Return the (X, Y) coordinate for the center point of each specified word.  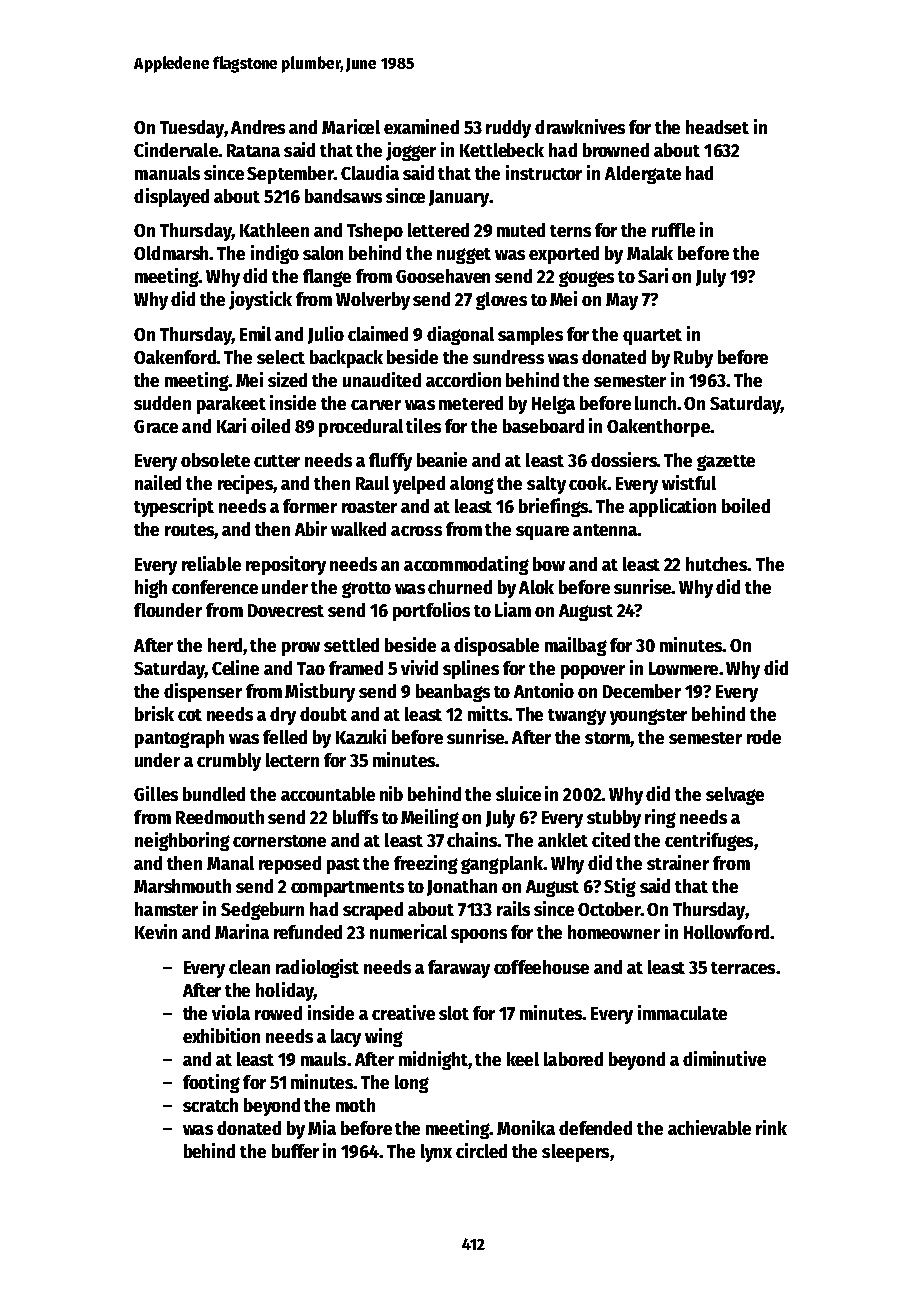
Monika (526, 1127)
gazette (726, 463)
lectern (292, 760)
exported (564, 255)
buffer (295, 1151)
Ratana (253, 150)
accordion (463, 379)
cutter (277, 461)
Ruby (693, 359)
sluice (518, 793)
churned (460, 587)
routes (190, 531)
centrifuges (709, 841)
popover (593, 672)
